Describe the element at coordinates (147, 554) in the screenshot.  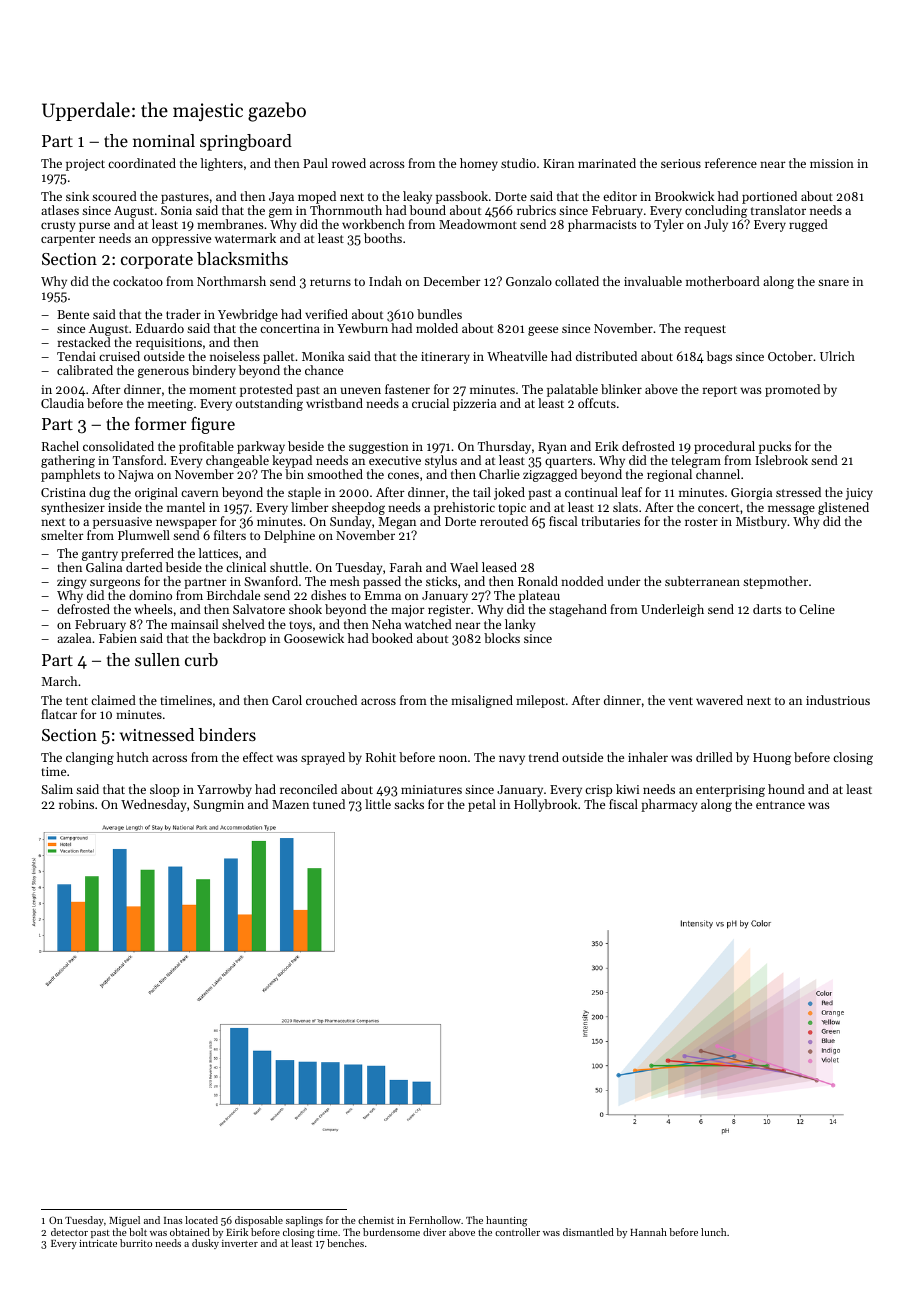
I see `preferred` at that location.
